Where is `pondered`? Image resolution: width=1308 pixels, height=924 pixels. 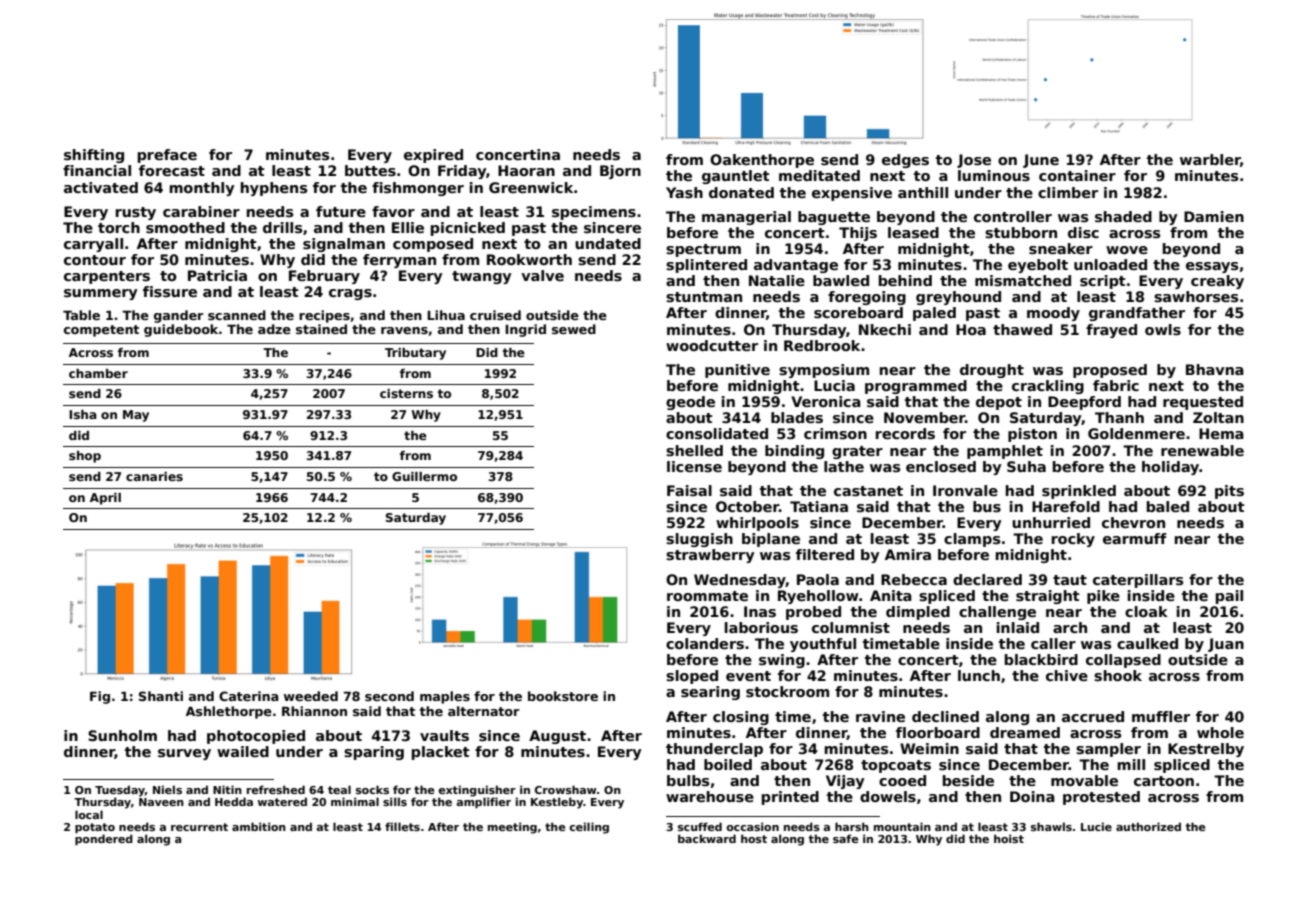
pondered is located at coordinates (104, 839).
